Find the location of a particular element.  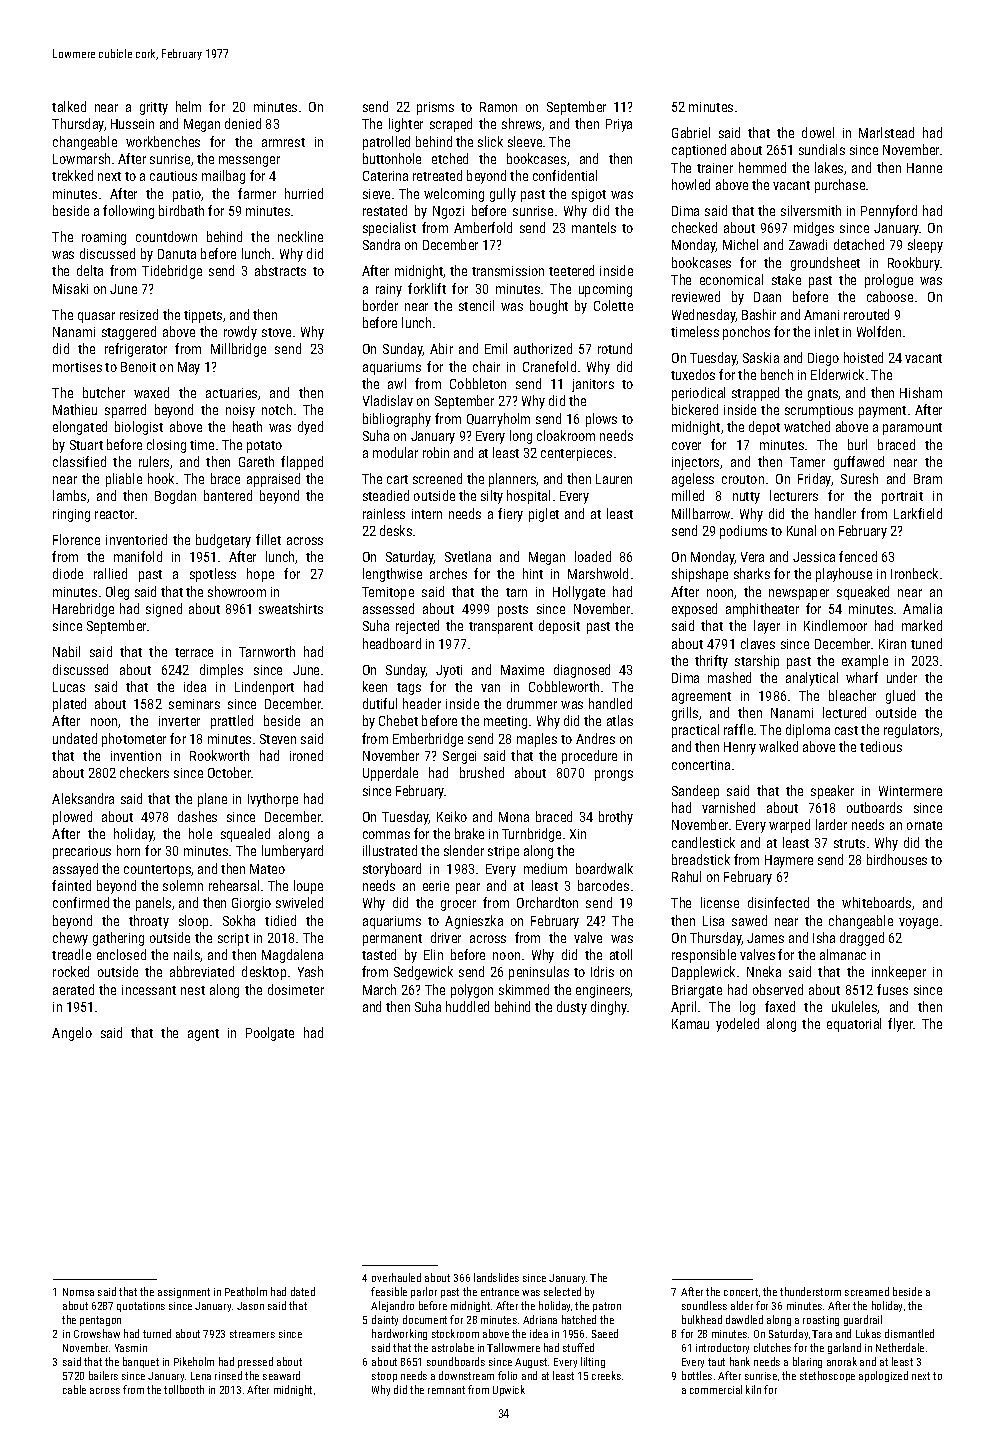

tasted is located at coordinates (379, 954).
